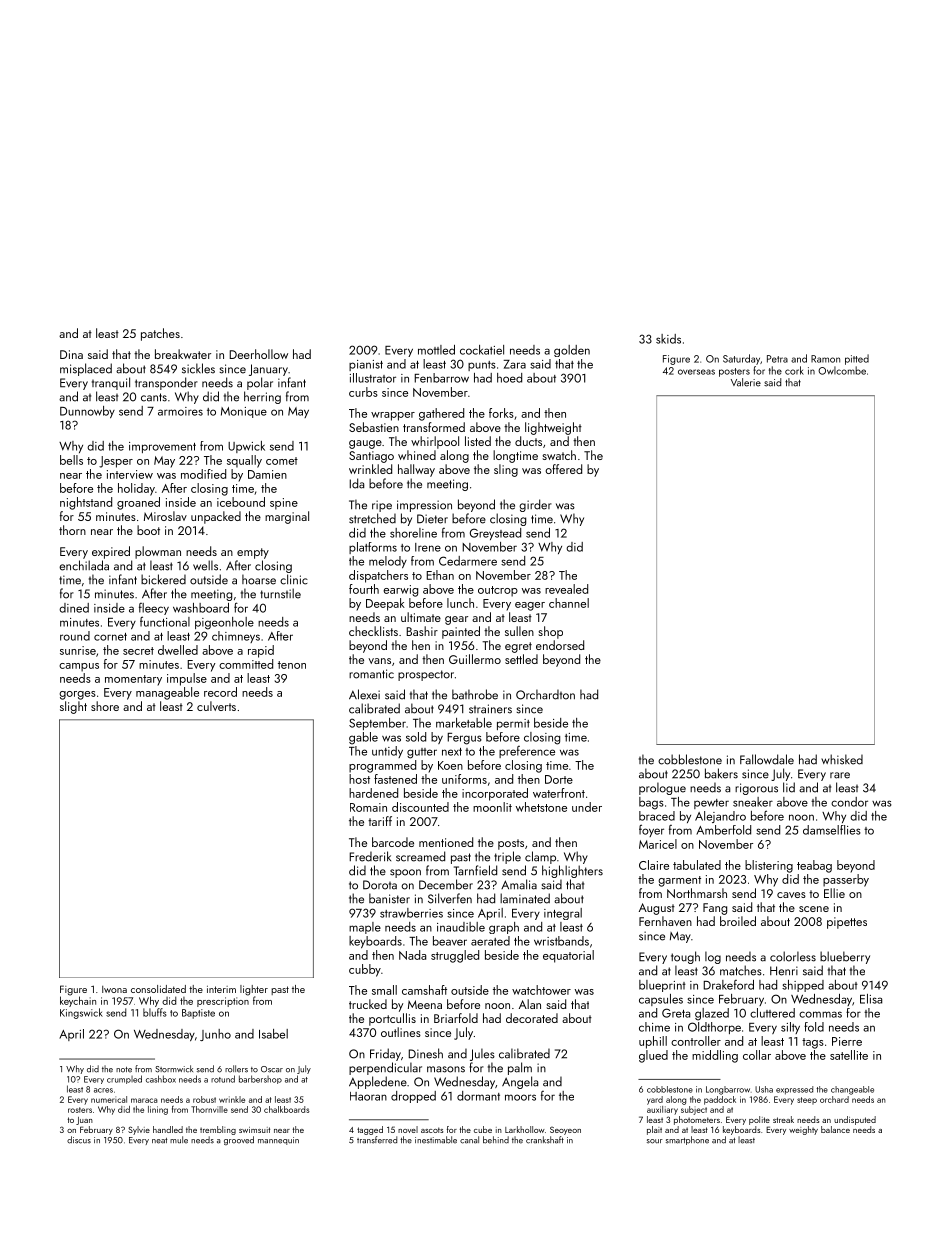  What do you see at coordinates (490, 941) in the document?
I see `aerated` at bounding box center [490, 941].
